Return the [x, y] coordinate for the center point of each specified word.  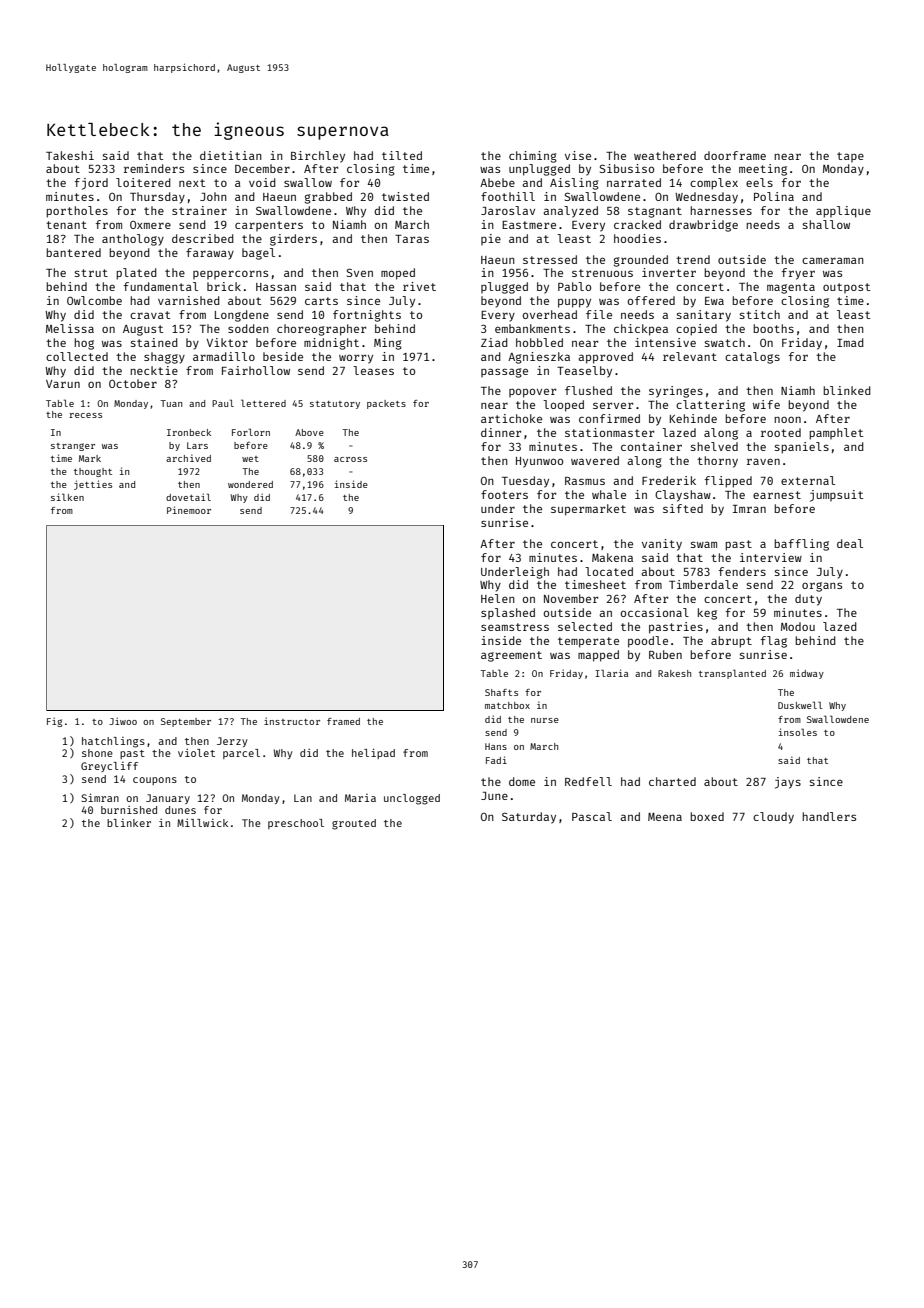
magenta [791, 288]
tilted [402, 155]
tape [850, 157]
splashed [508, 613]
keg [707, 614]
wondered [250, 484]
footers [504, 494]
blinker [129, 823]
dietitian [231, 155]
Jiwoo [123, 721]
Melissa [70, 328]
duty [808, 600]
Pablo [574, 286]
